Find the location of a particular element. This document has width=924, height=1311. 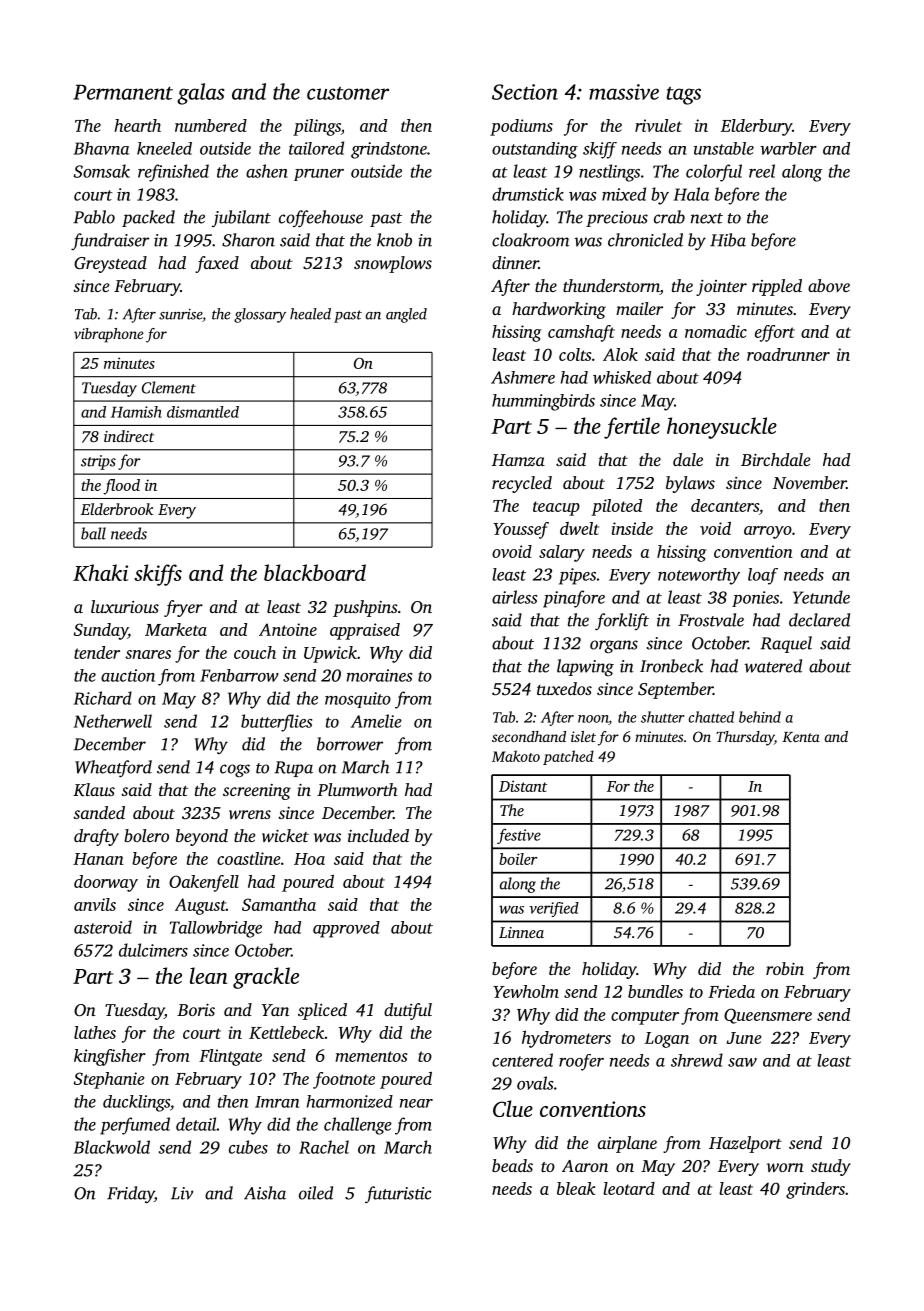

leotard is located at coordinates (629, 1188).
